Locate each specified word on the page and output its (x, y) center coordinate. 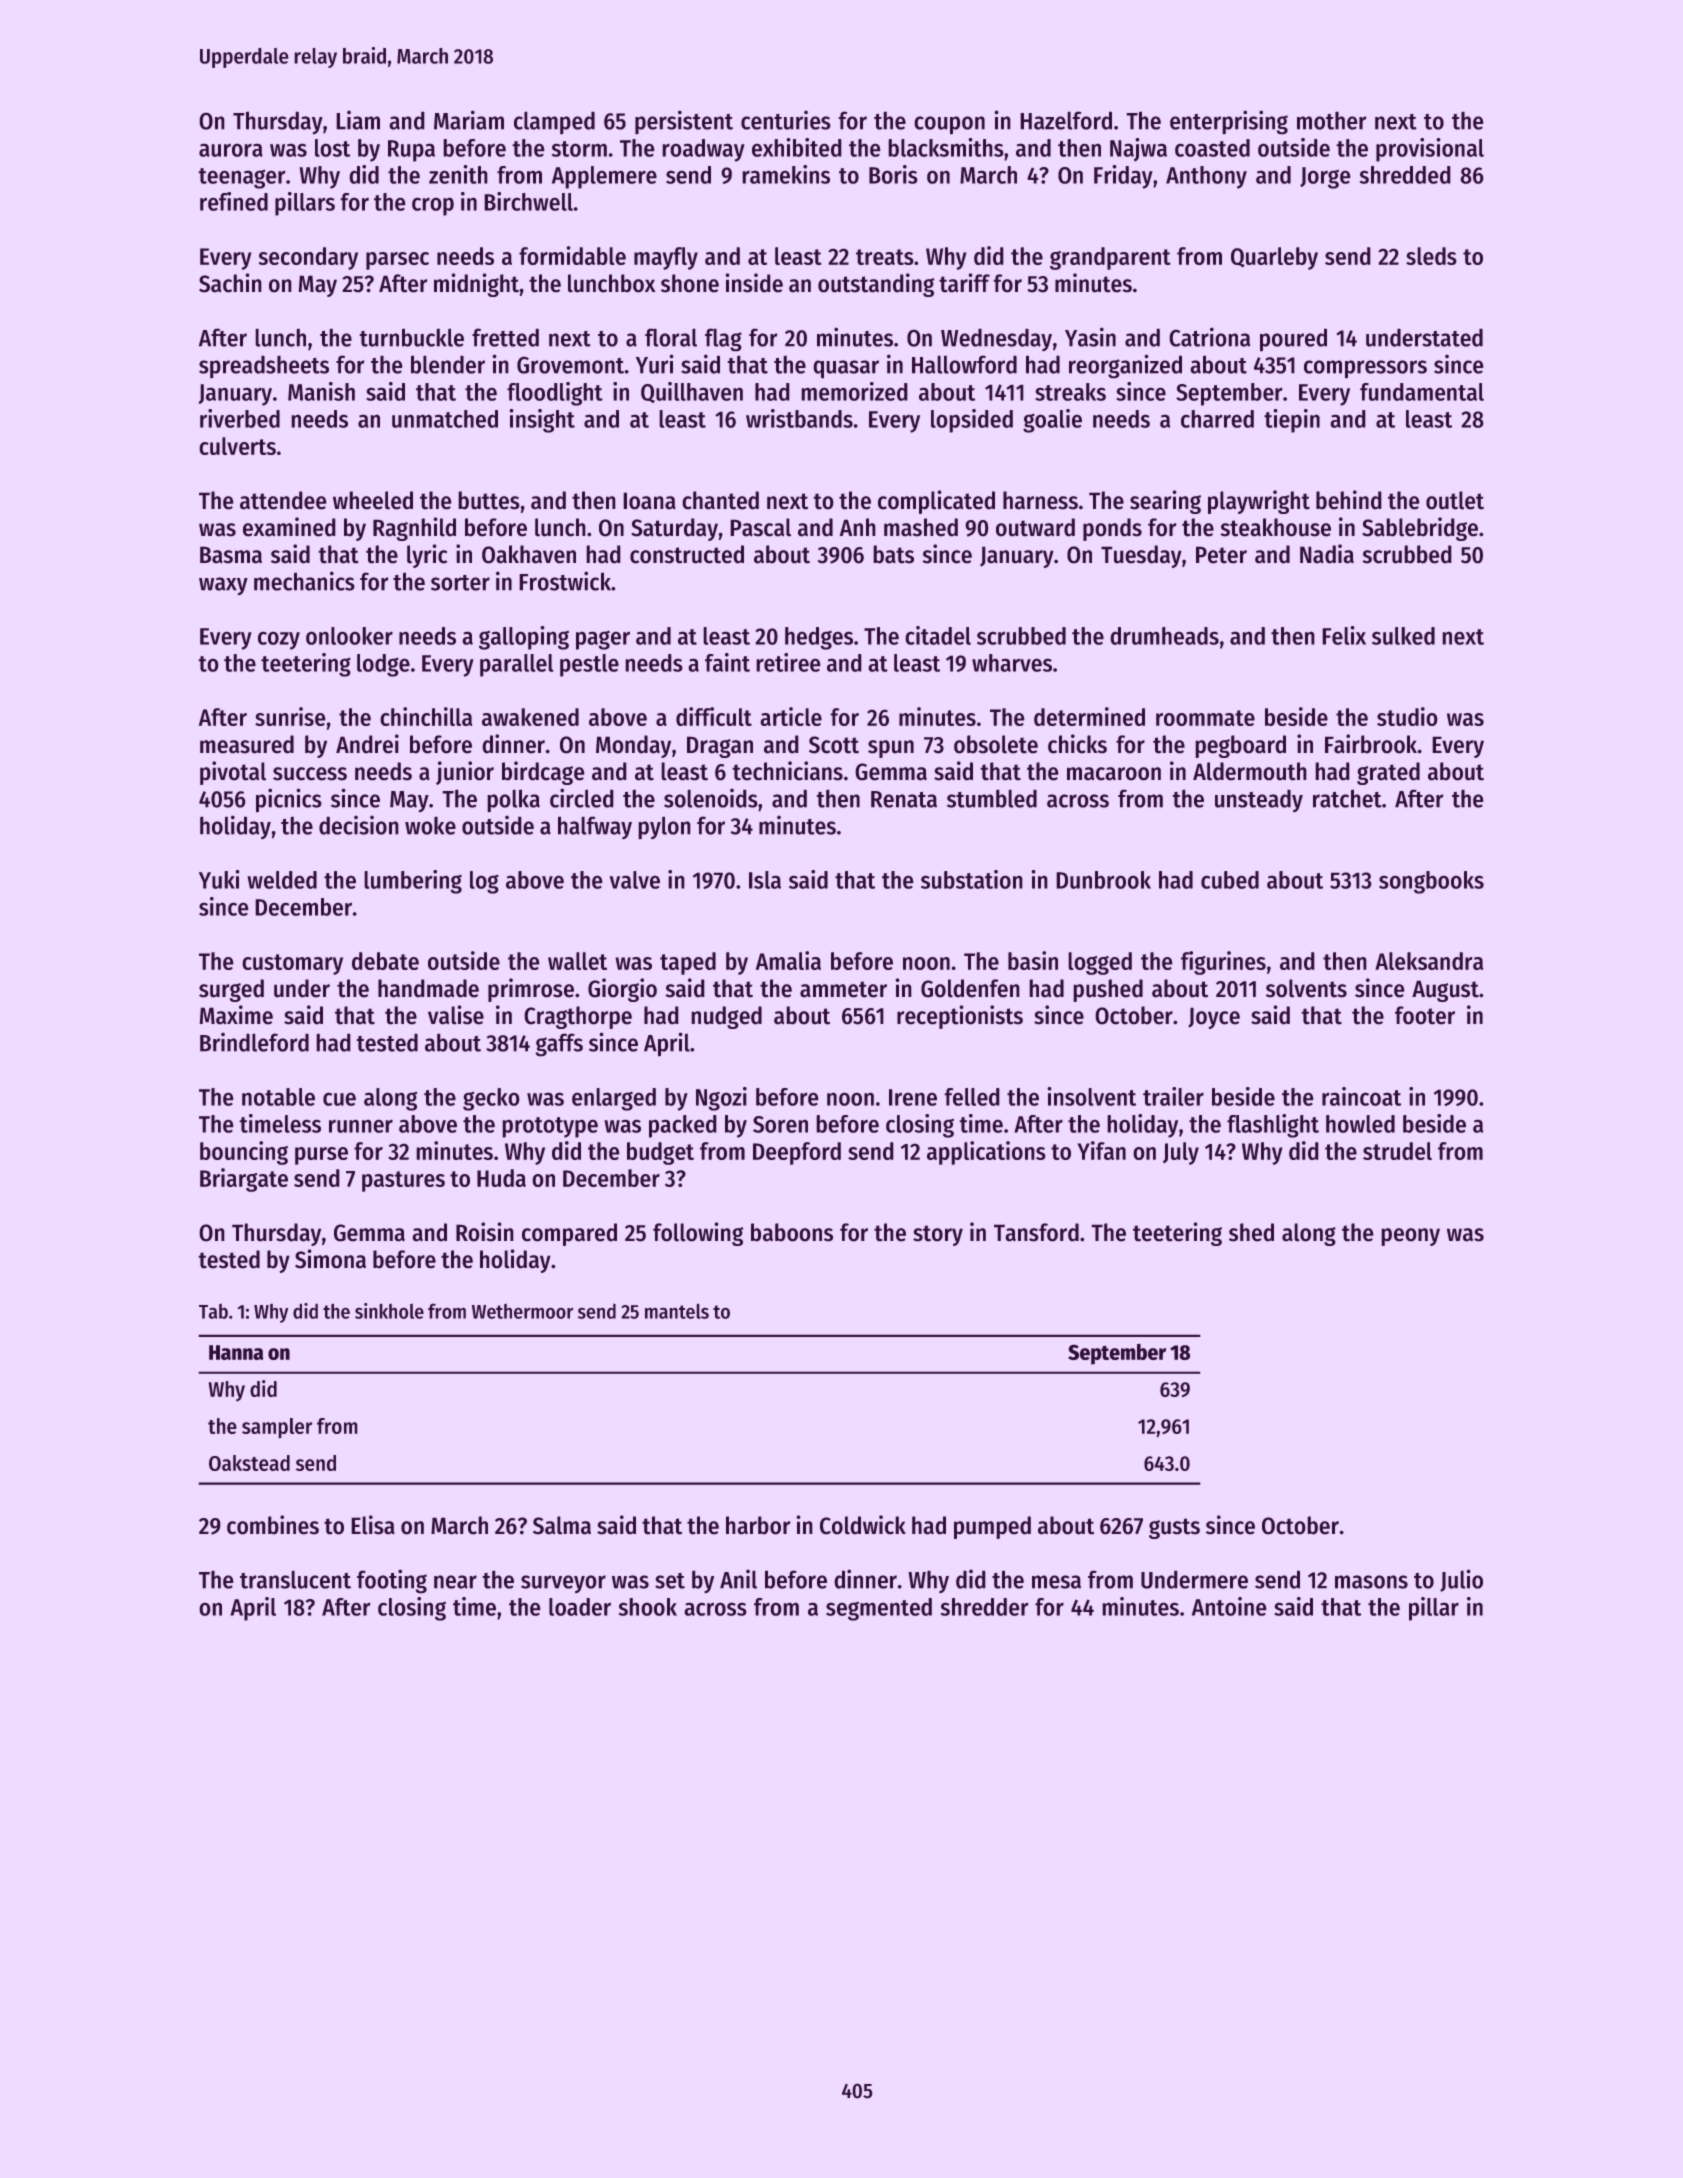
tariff (964, 283)
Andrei (367, 744)
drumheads (1164, 636)
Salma (562, 1525)
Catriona (1209, 337)
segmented (879, 1609)
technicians (787, 771)
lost (332, 148)
